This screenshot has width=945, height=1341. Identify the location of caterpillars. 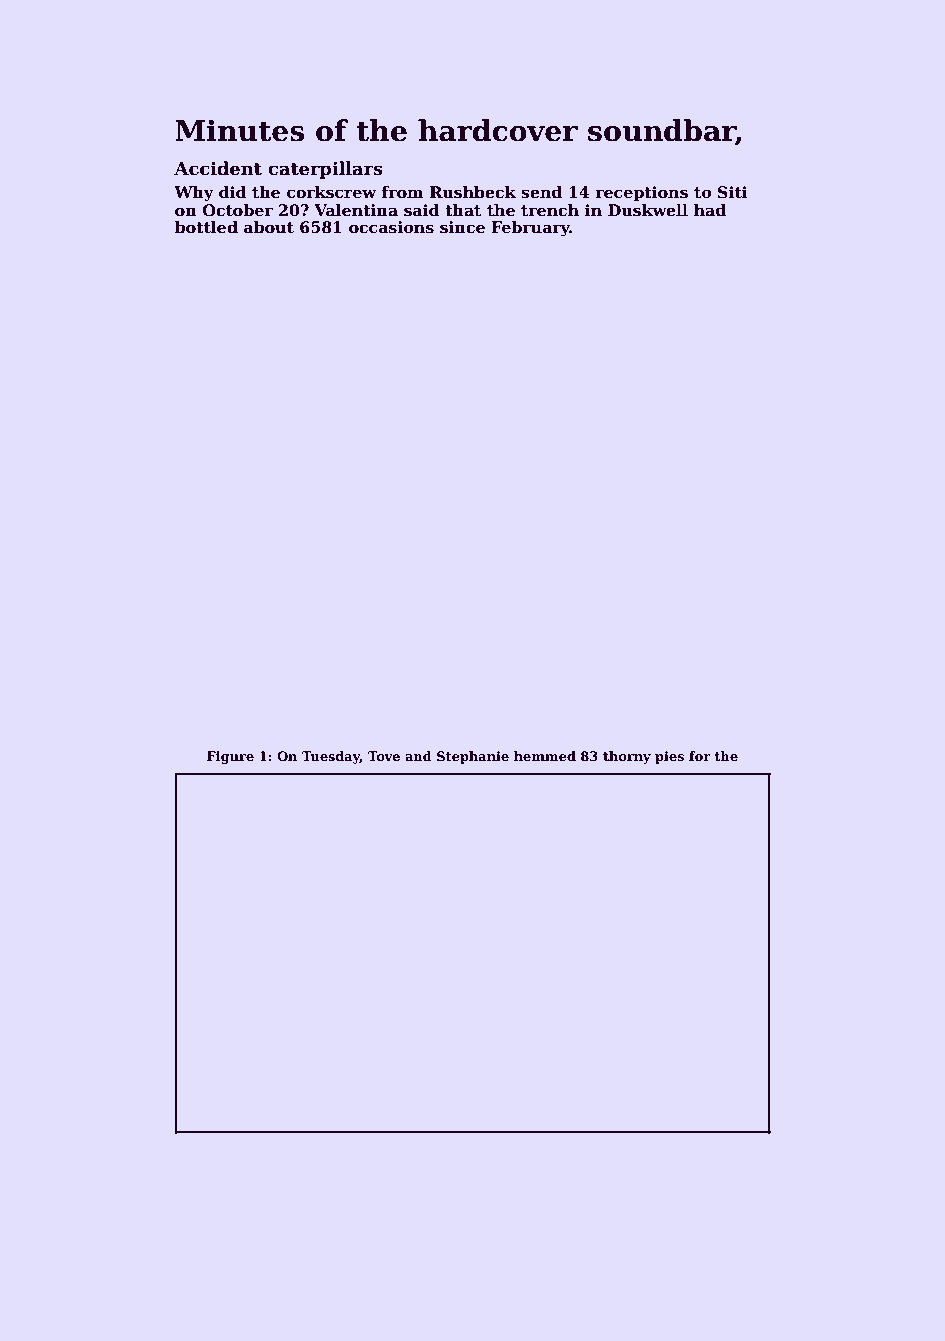
(325, 170).
